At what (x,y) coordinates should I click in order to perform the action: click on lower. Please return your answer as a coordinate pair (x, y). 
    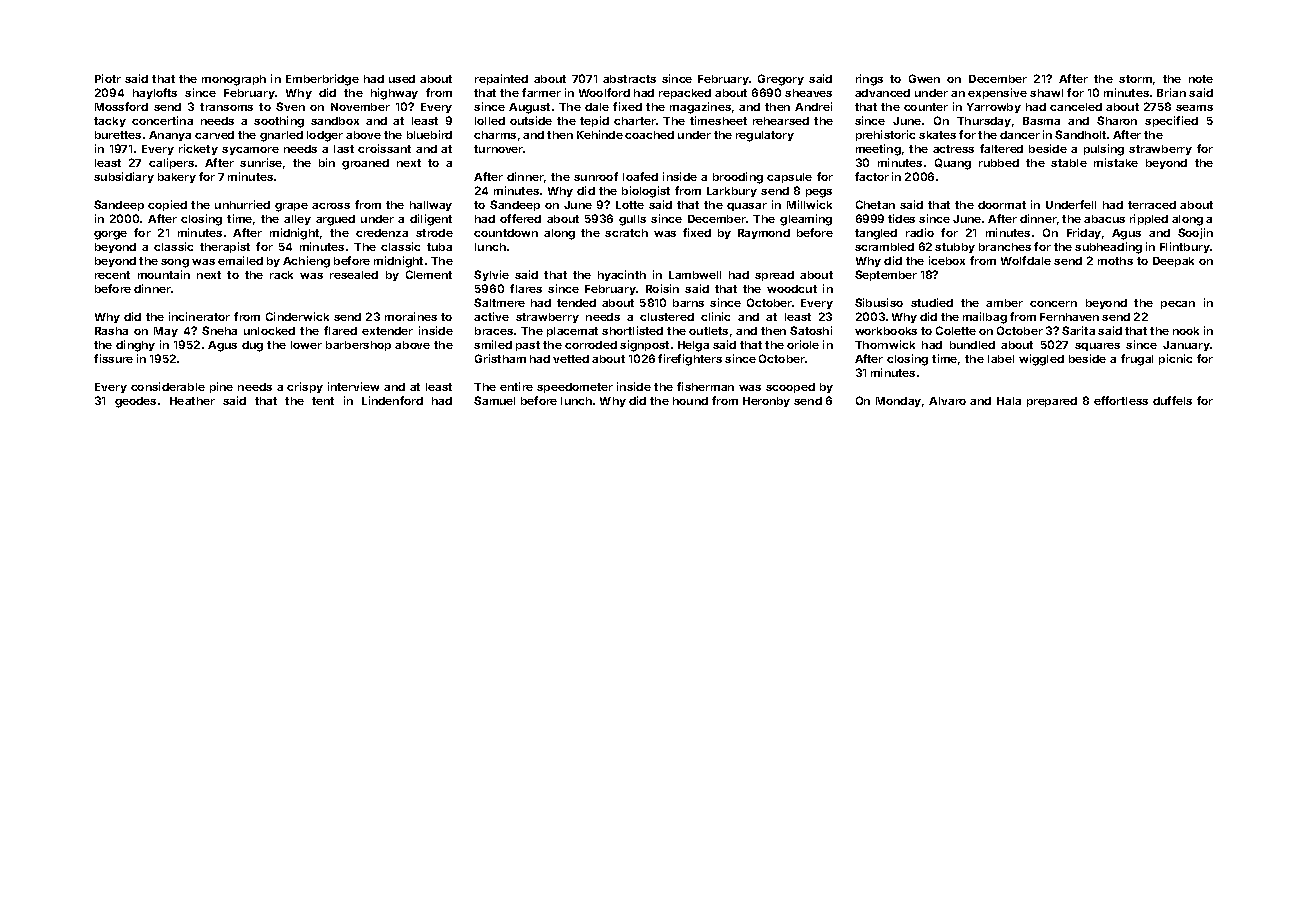
    Looking at the image, I should click on (306, 345).
